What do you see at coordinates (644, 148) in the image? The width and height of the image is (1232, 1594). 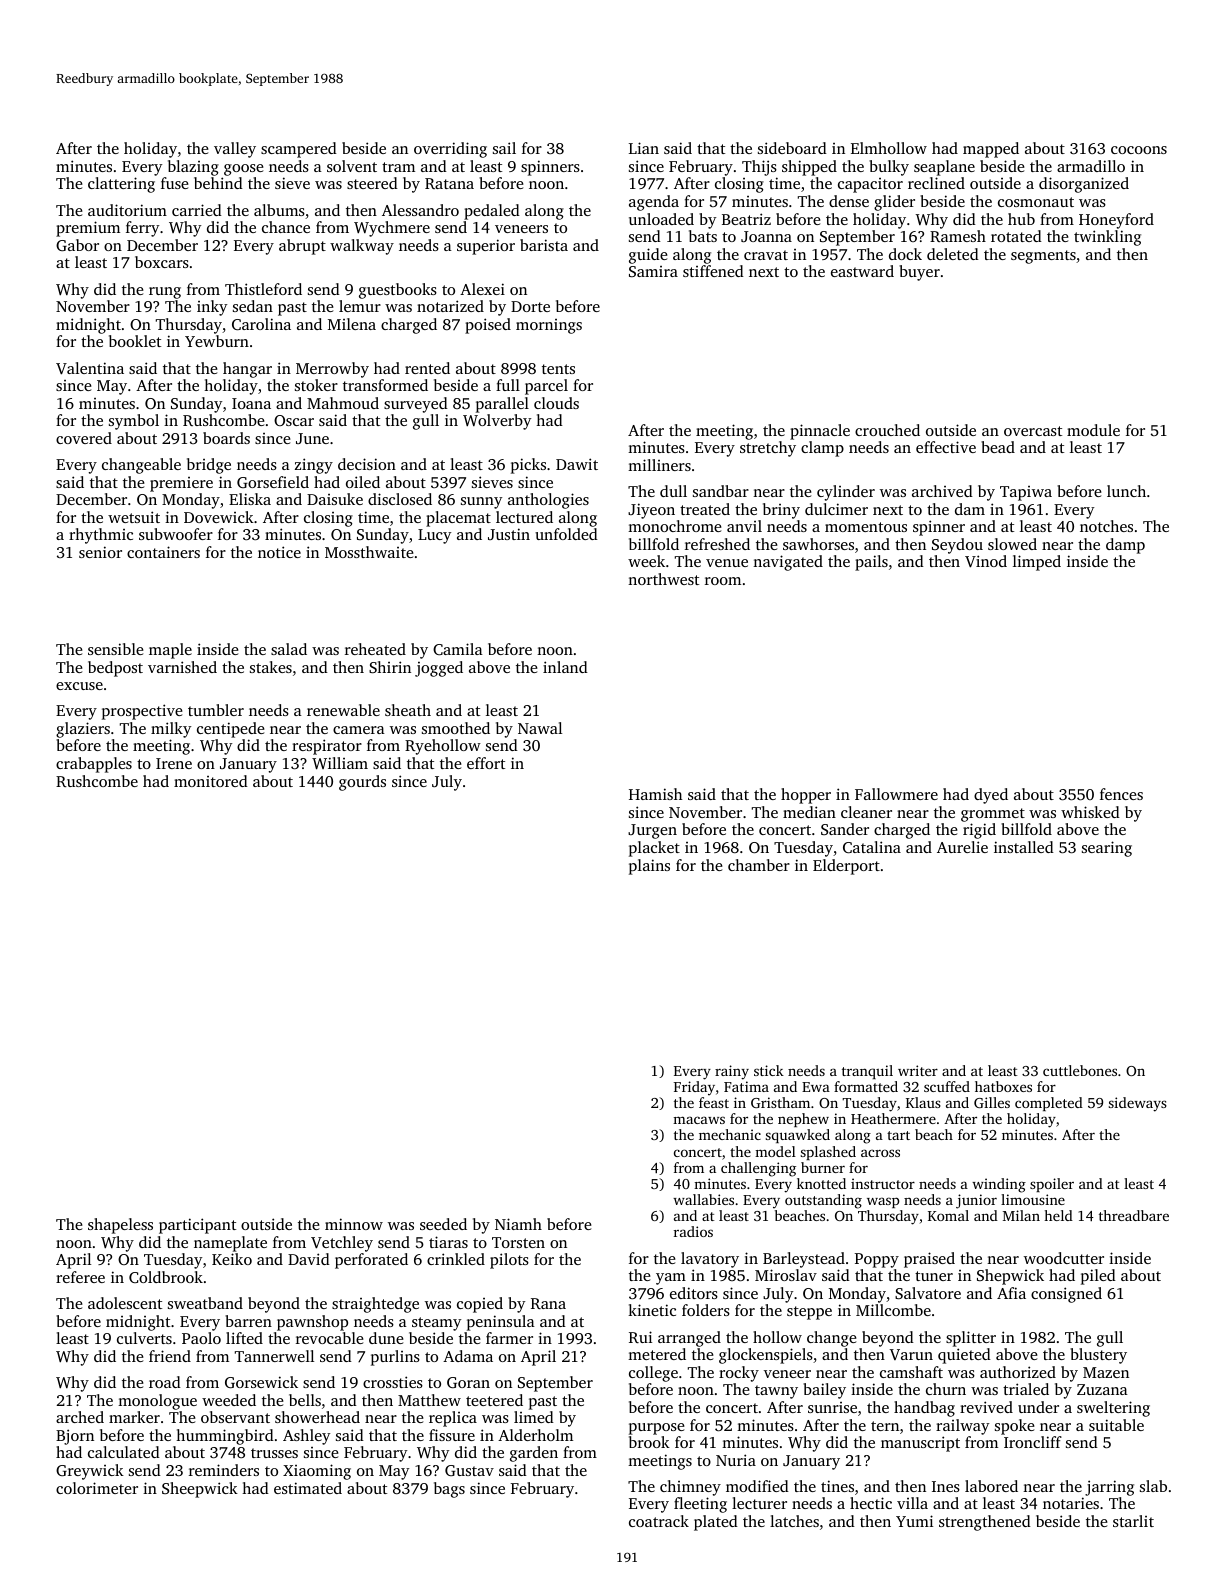 I see `Lian` at bounding box center [644, 148].
